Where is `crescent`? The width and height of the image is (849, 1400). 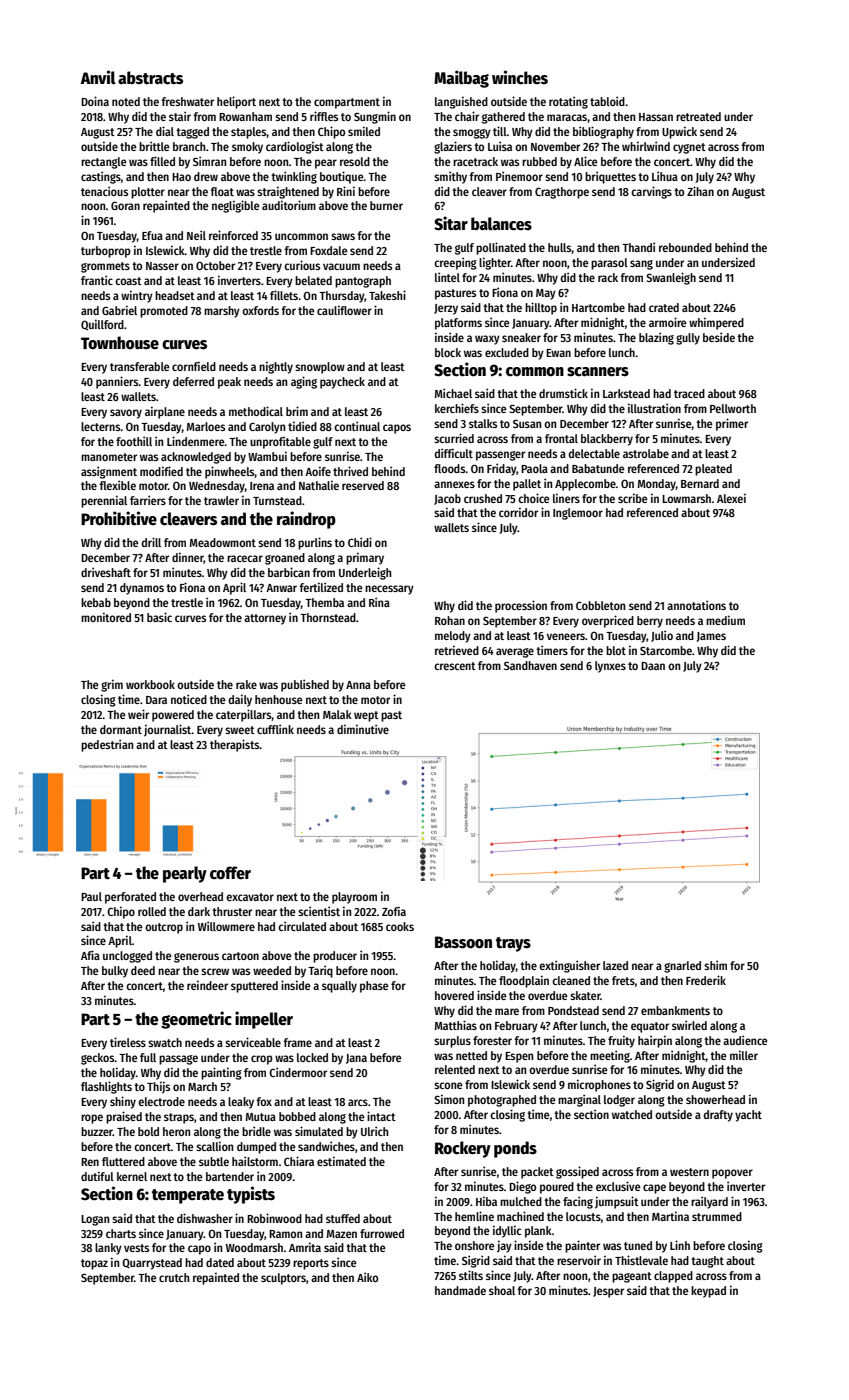 crescent is located at coordinates (455, 666).
